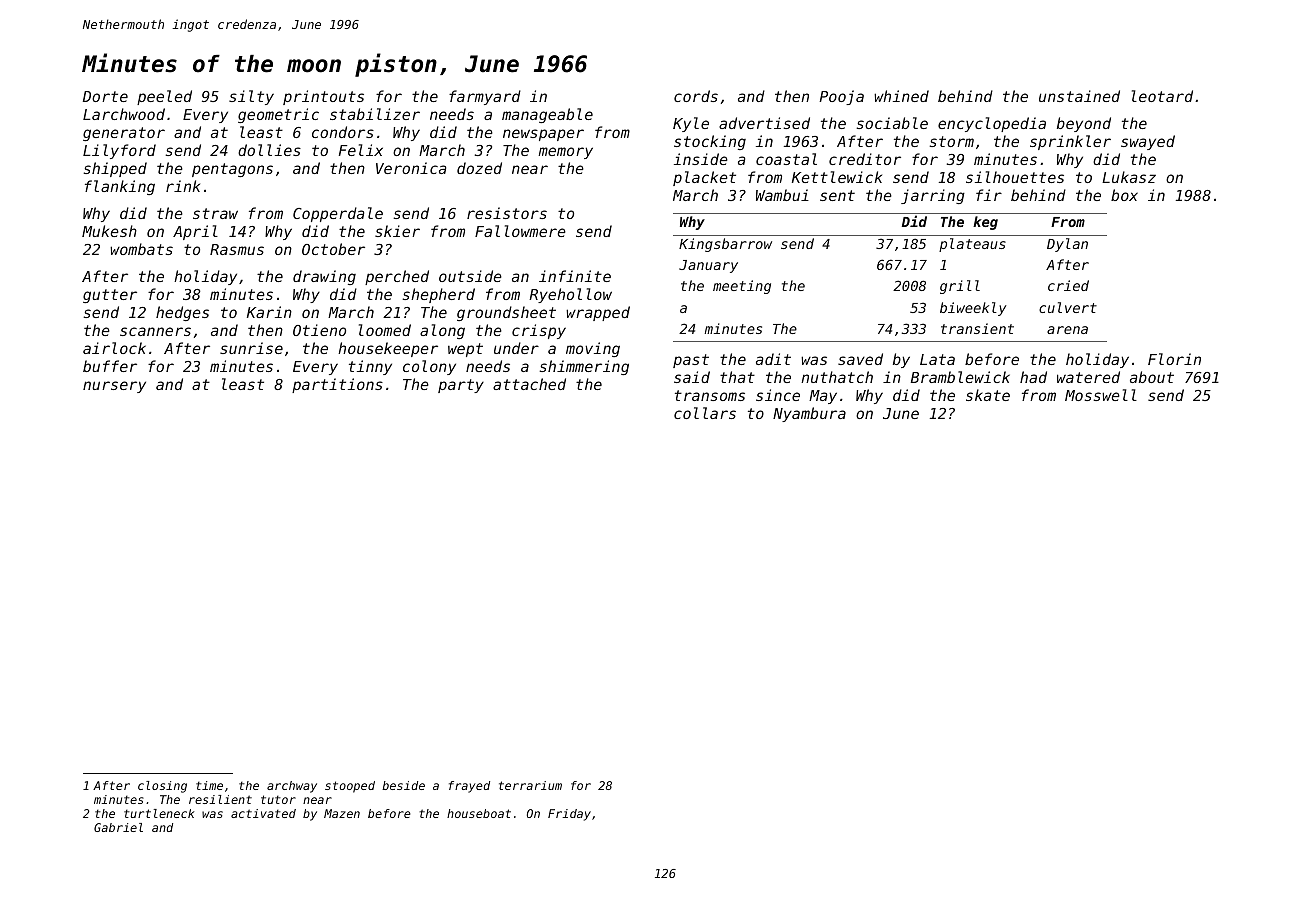  I want to click on unstained, so click(1079, 96).
